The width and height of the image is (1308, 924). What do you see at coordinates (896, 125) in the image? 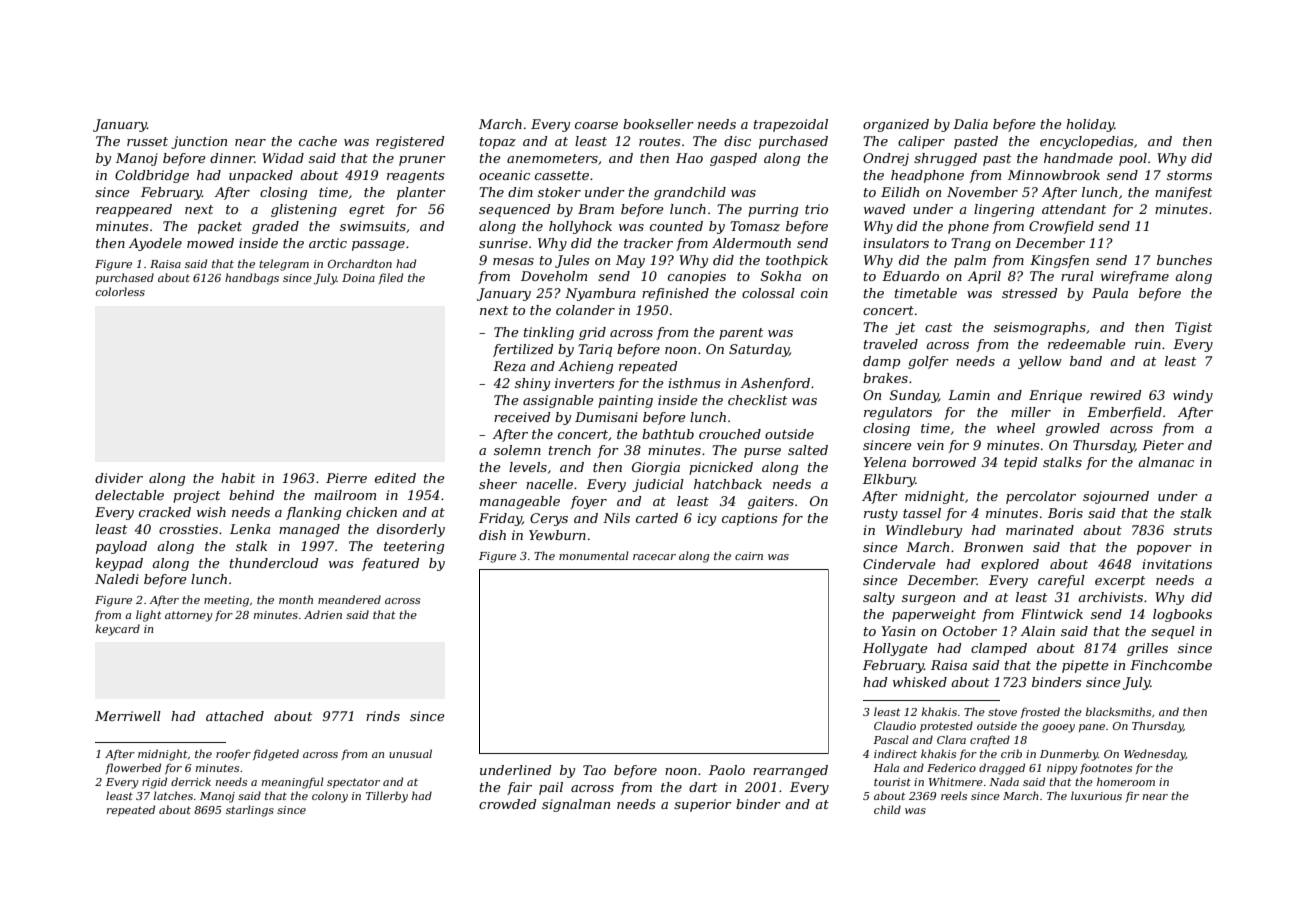
I see `organized` at bounding box center [896, 125].
